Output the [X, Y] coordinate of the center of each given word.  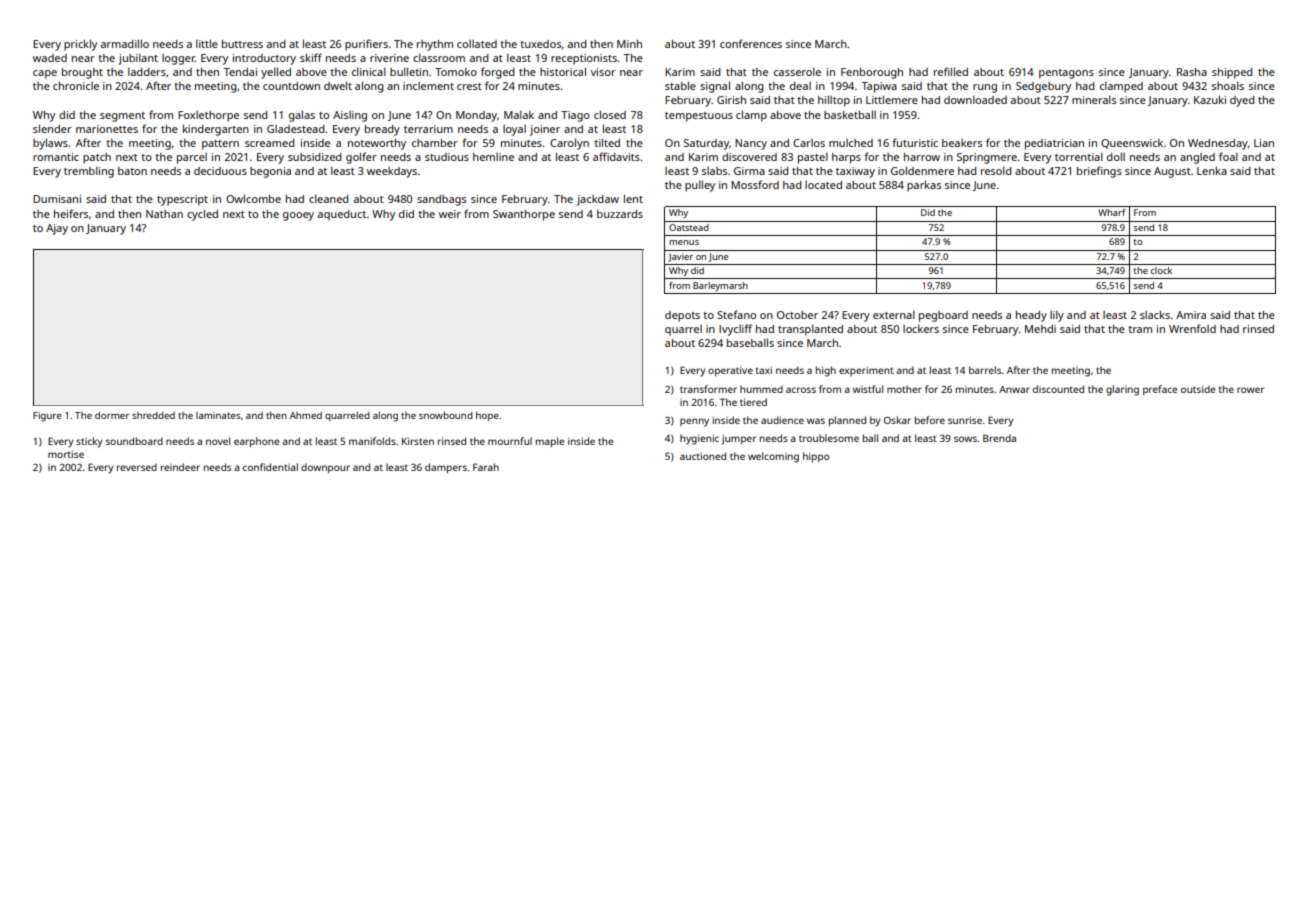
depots [682, 316]
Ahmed [306, 415]
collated [477, 44]
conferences [751, 43]
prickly [80, 45]
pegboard [943, 316]
